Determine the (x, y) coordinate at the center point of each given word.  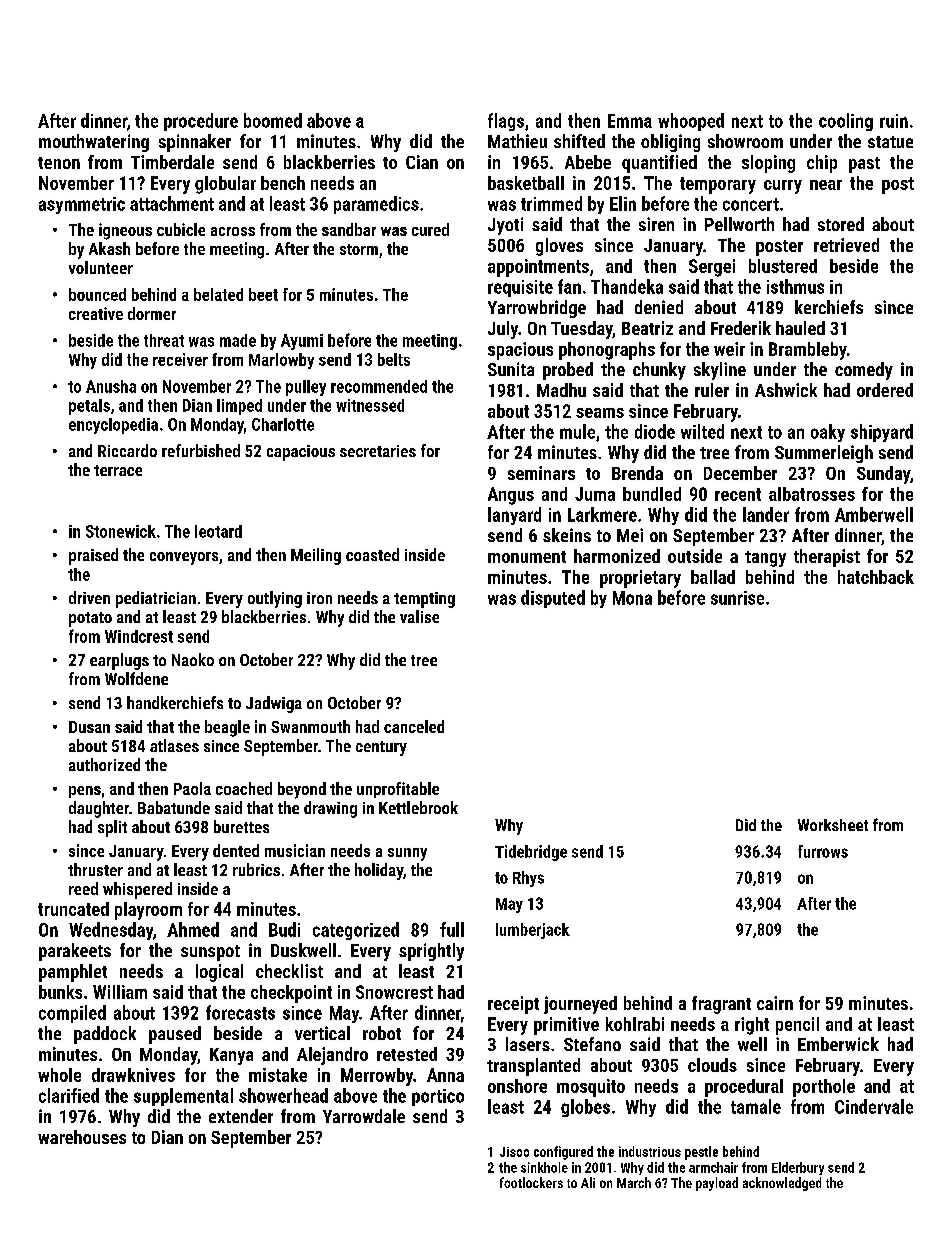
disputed (553, 599)
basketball (526, 183)
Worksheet (833, 825)
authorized (104, 764)
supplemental (183, 1097)
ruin (894, 121)
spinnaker (195, 143)
